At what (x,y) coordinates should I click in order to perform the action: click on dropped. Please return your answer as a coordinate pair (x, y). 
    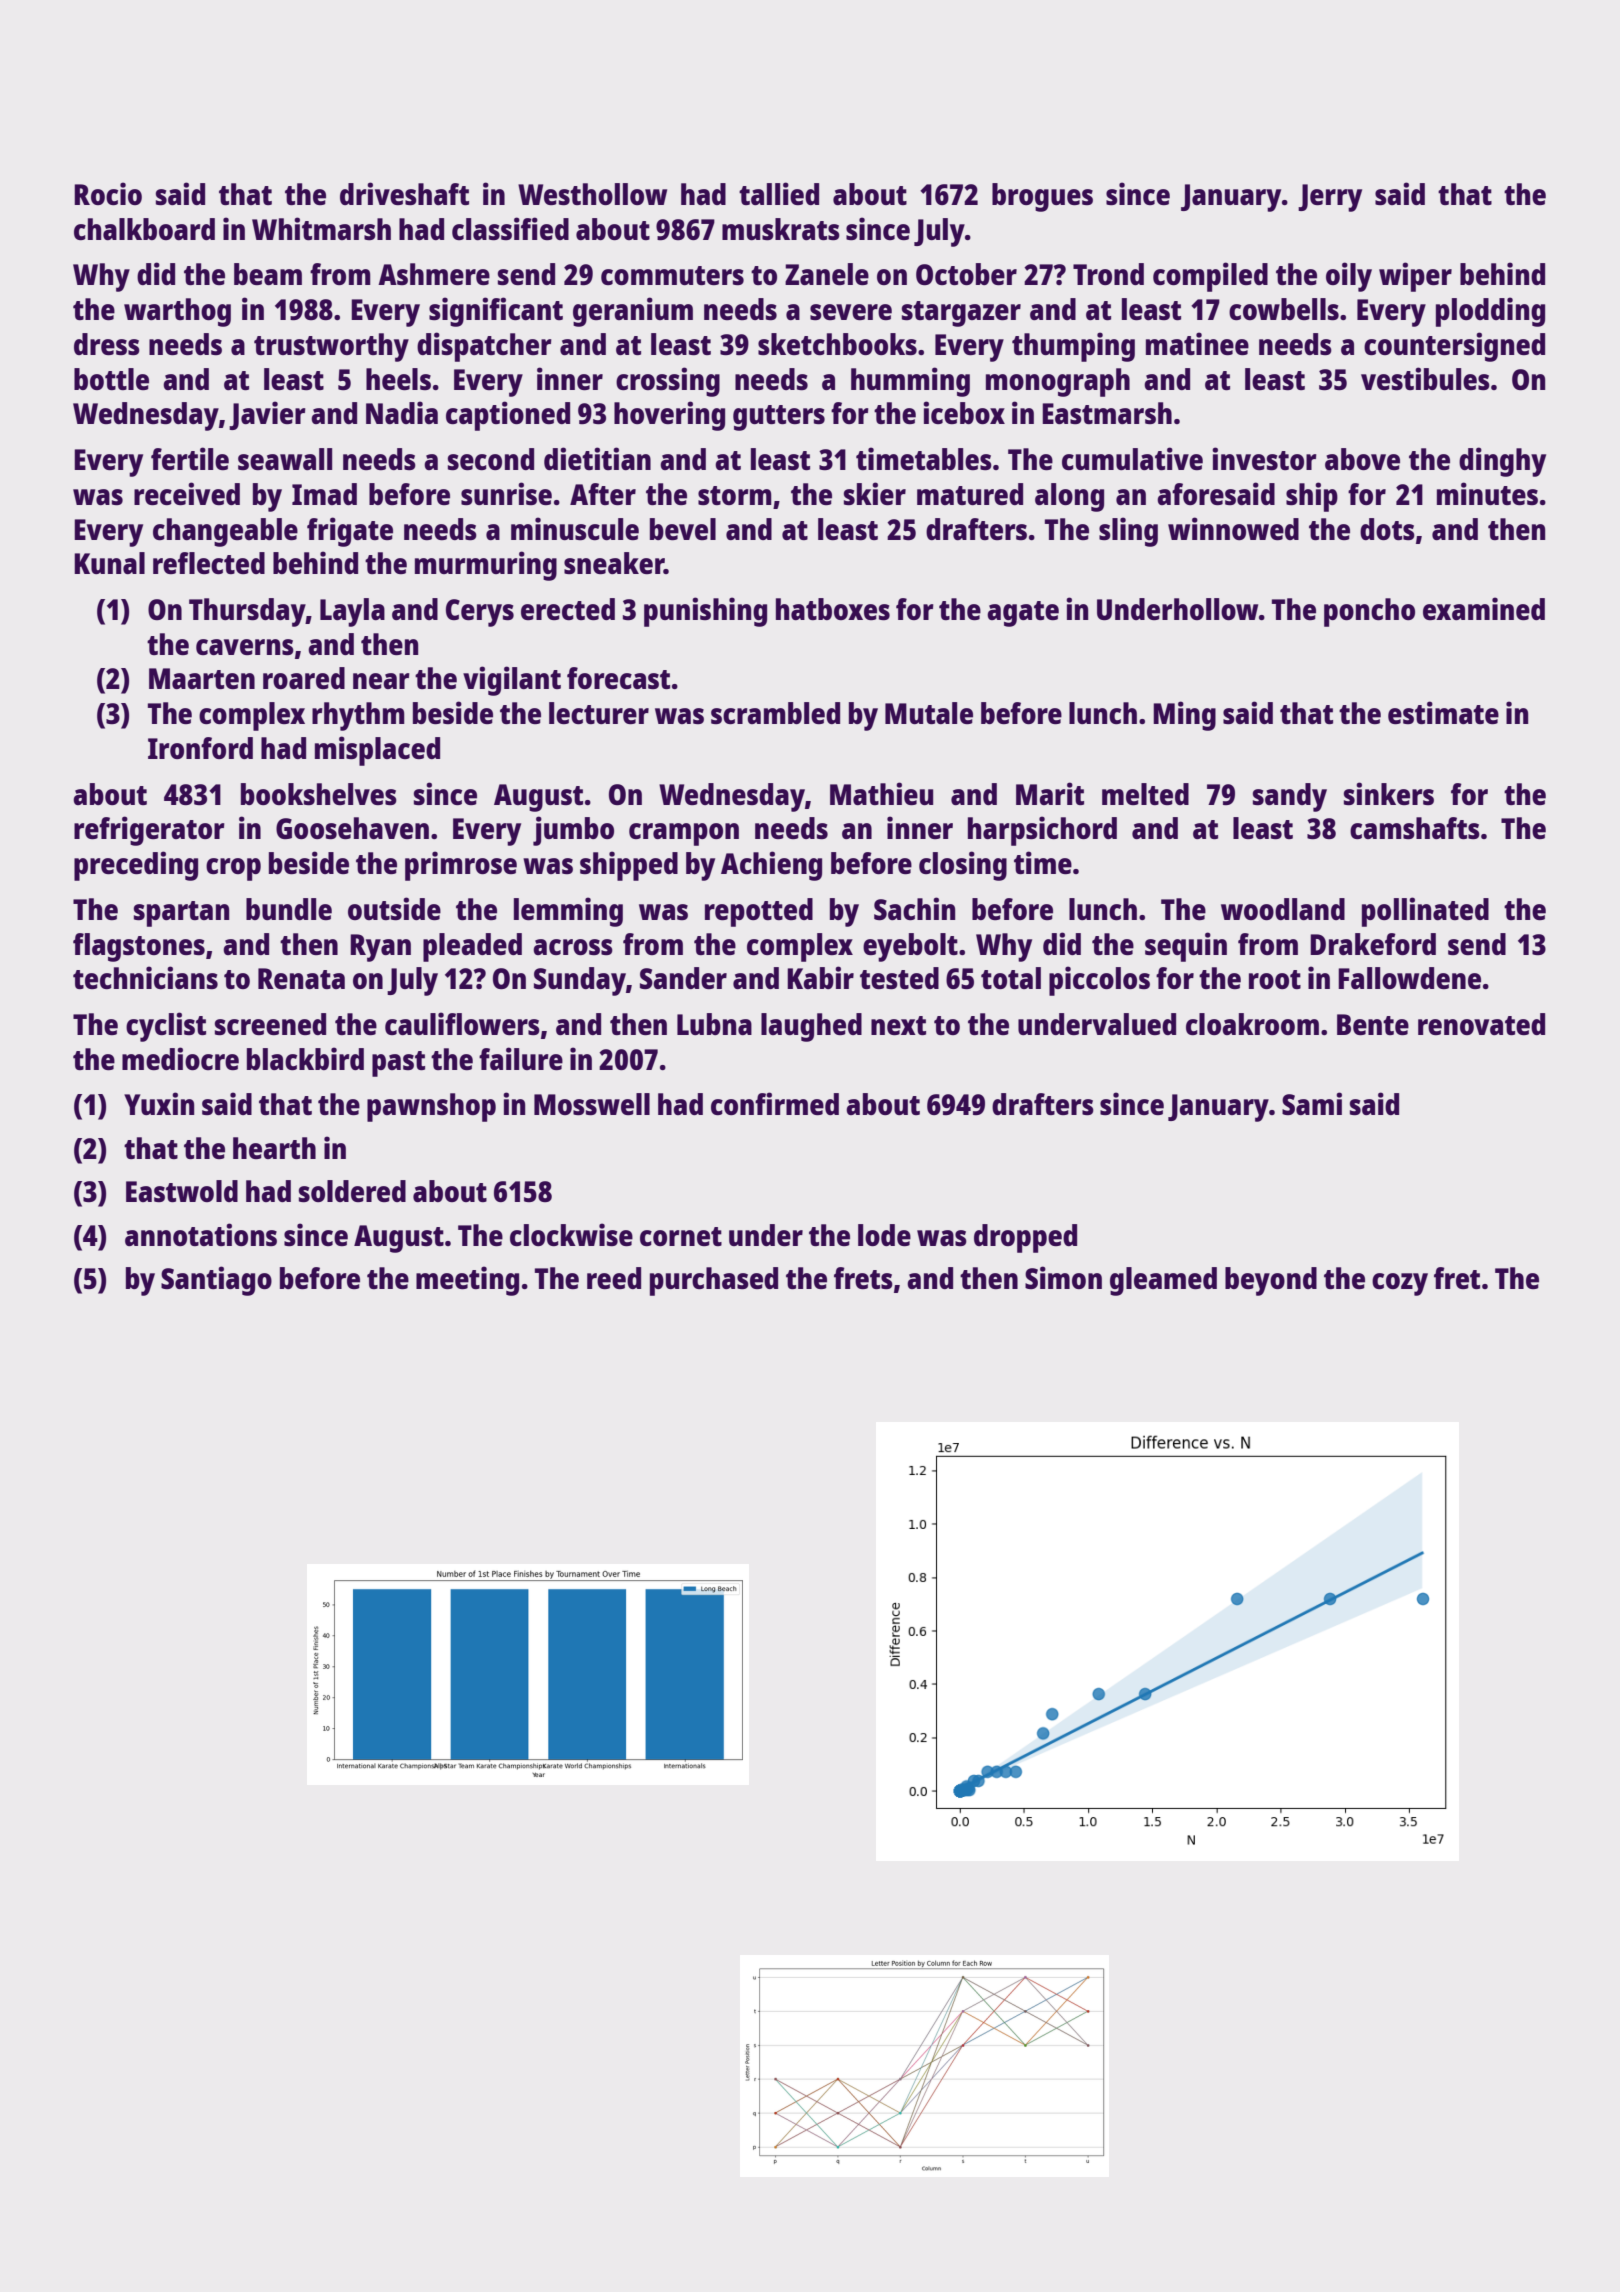
    Looking at the image, I should click on (1025, 1238).
